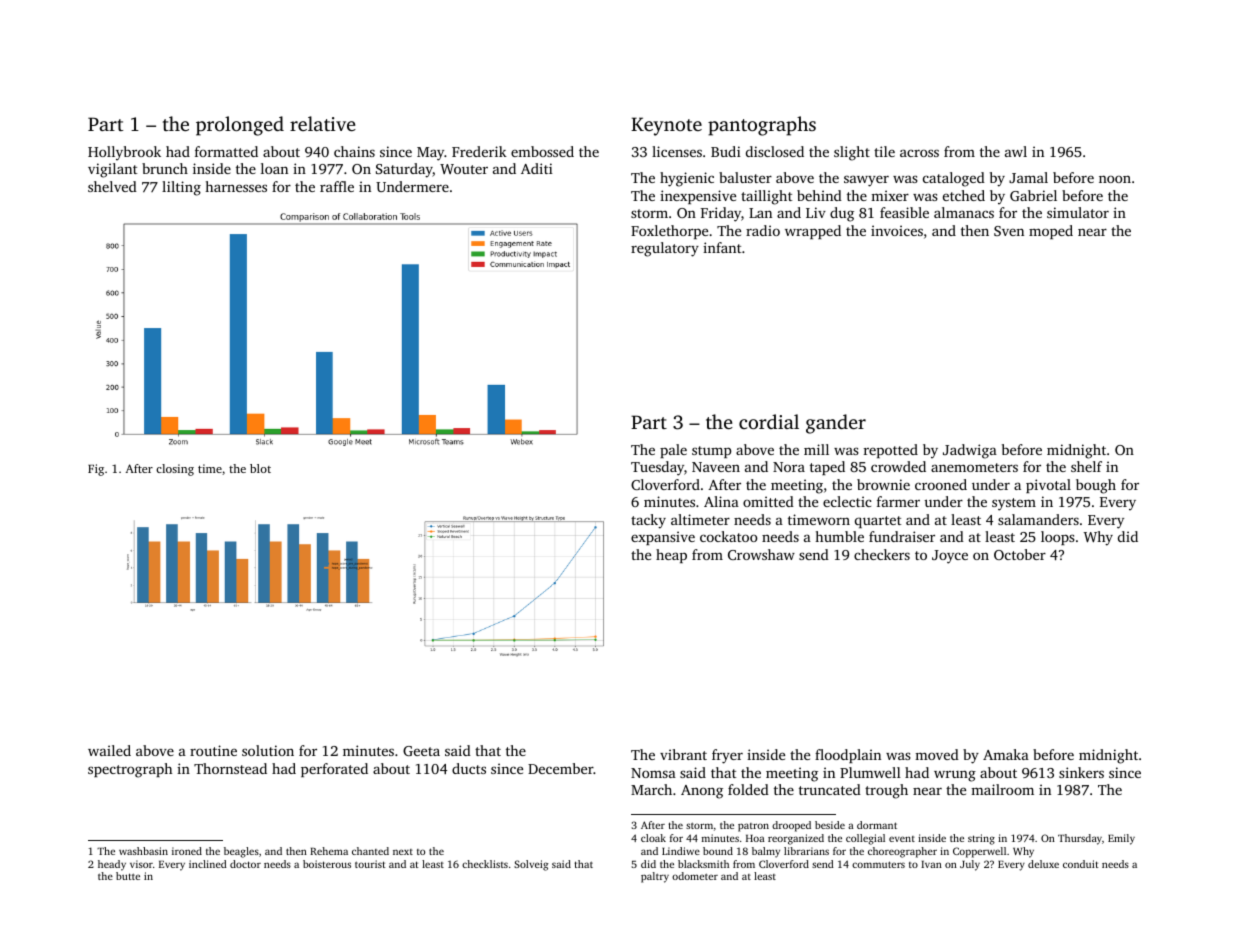 This document has height=952, width=1233. What do you see at coordinates (931, 864) in the document?
I see `Ivan` at bounding box center [931, 864].
